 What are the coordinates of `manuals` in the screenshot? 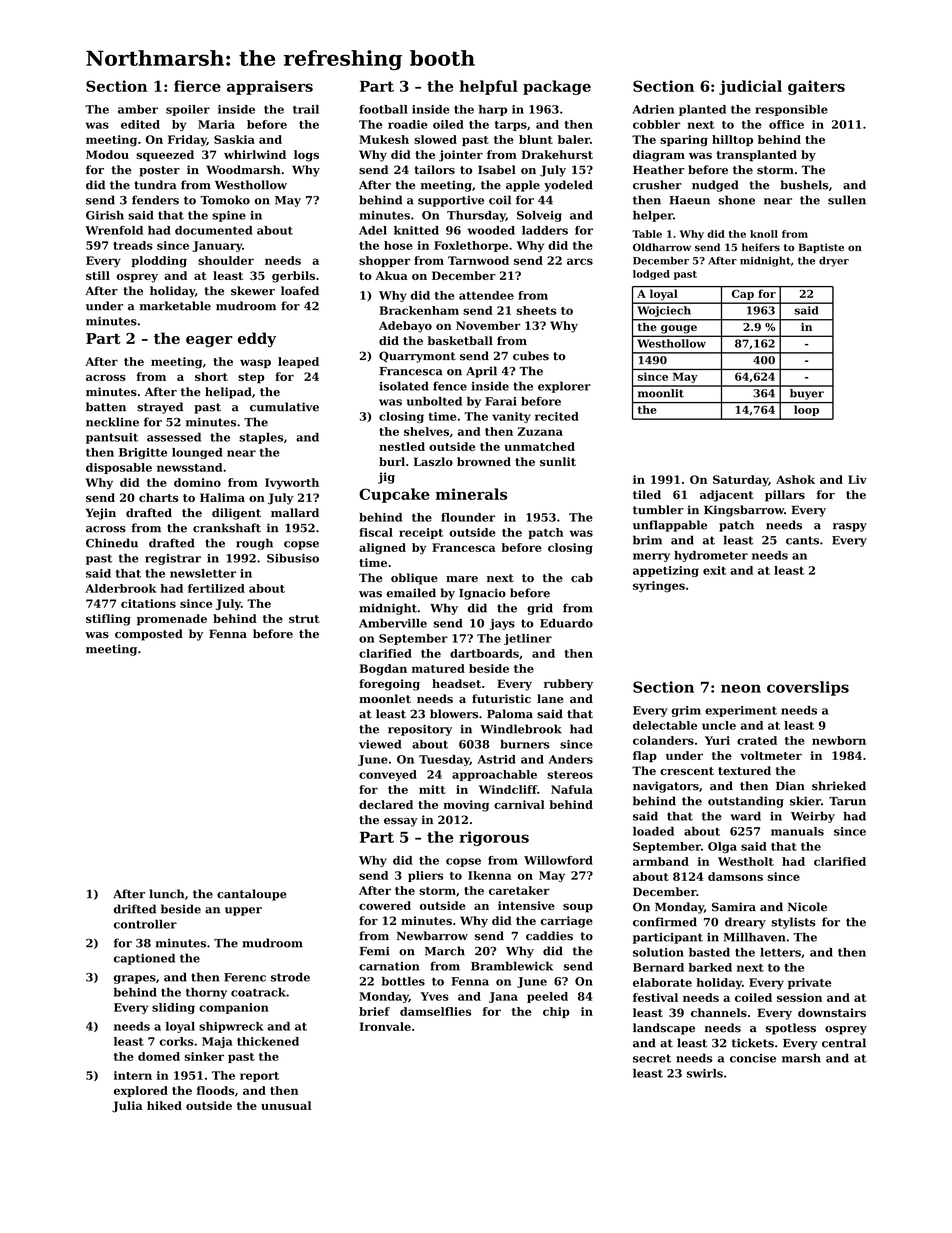 It's located at (797, 831).
